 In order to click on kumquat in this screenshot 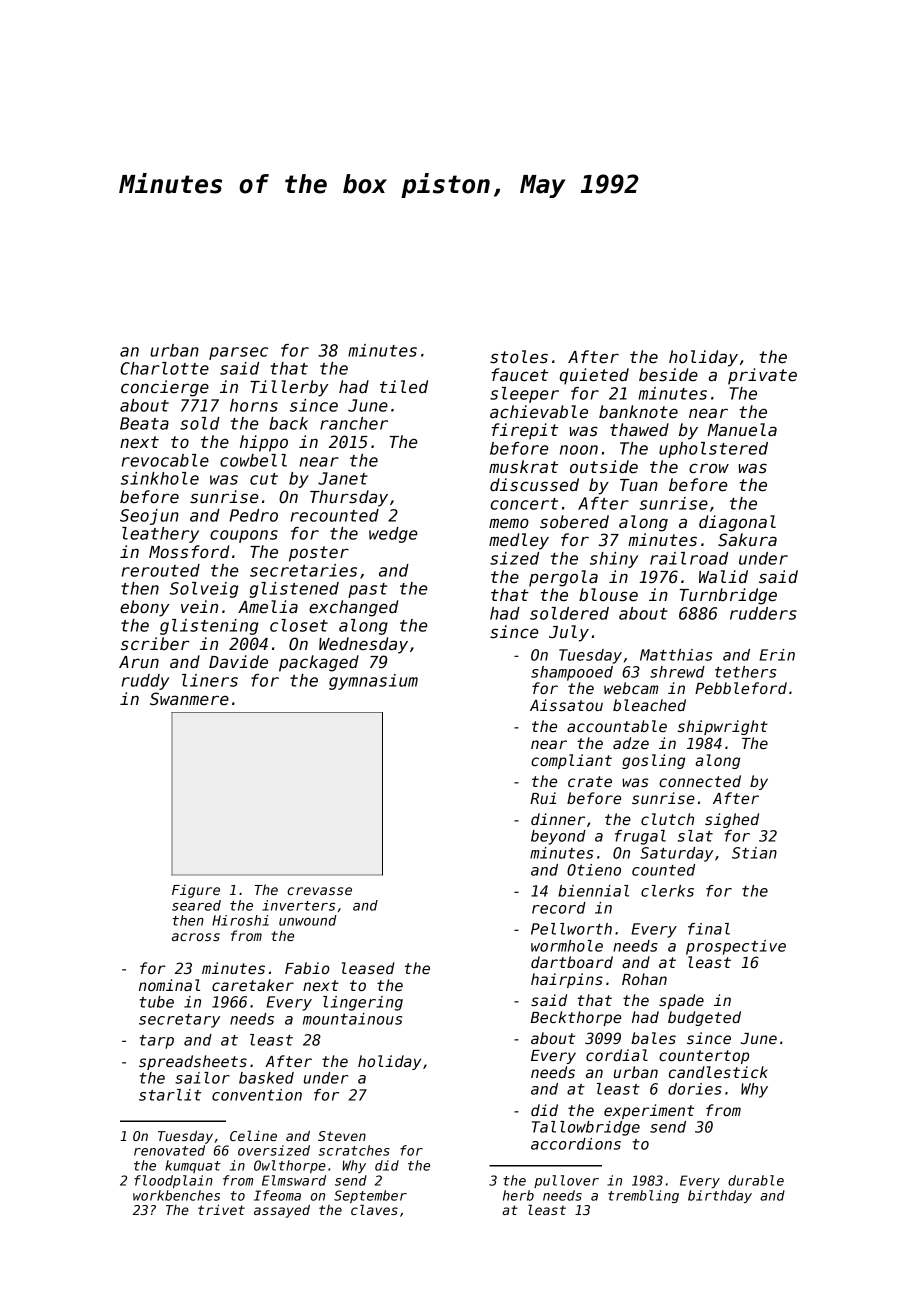, I will do `click(193, 1166)`.
